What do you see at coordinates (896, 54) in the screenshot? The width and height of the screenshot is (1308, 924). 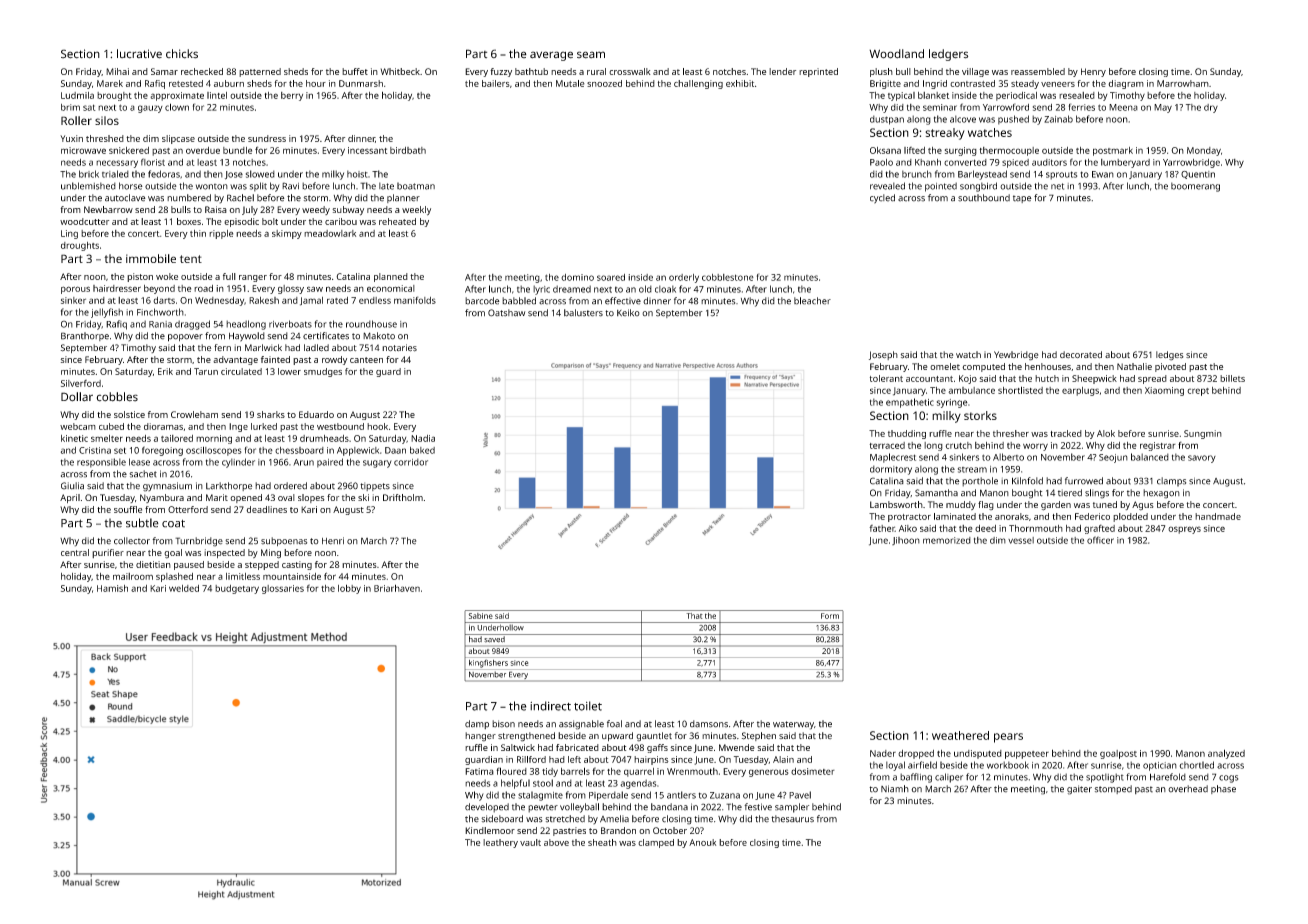 I see `Woodland` at bounding box center [896, 54].
